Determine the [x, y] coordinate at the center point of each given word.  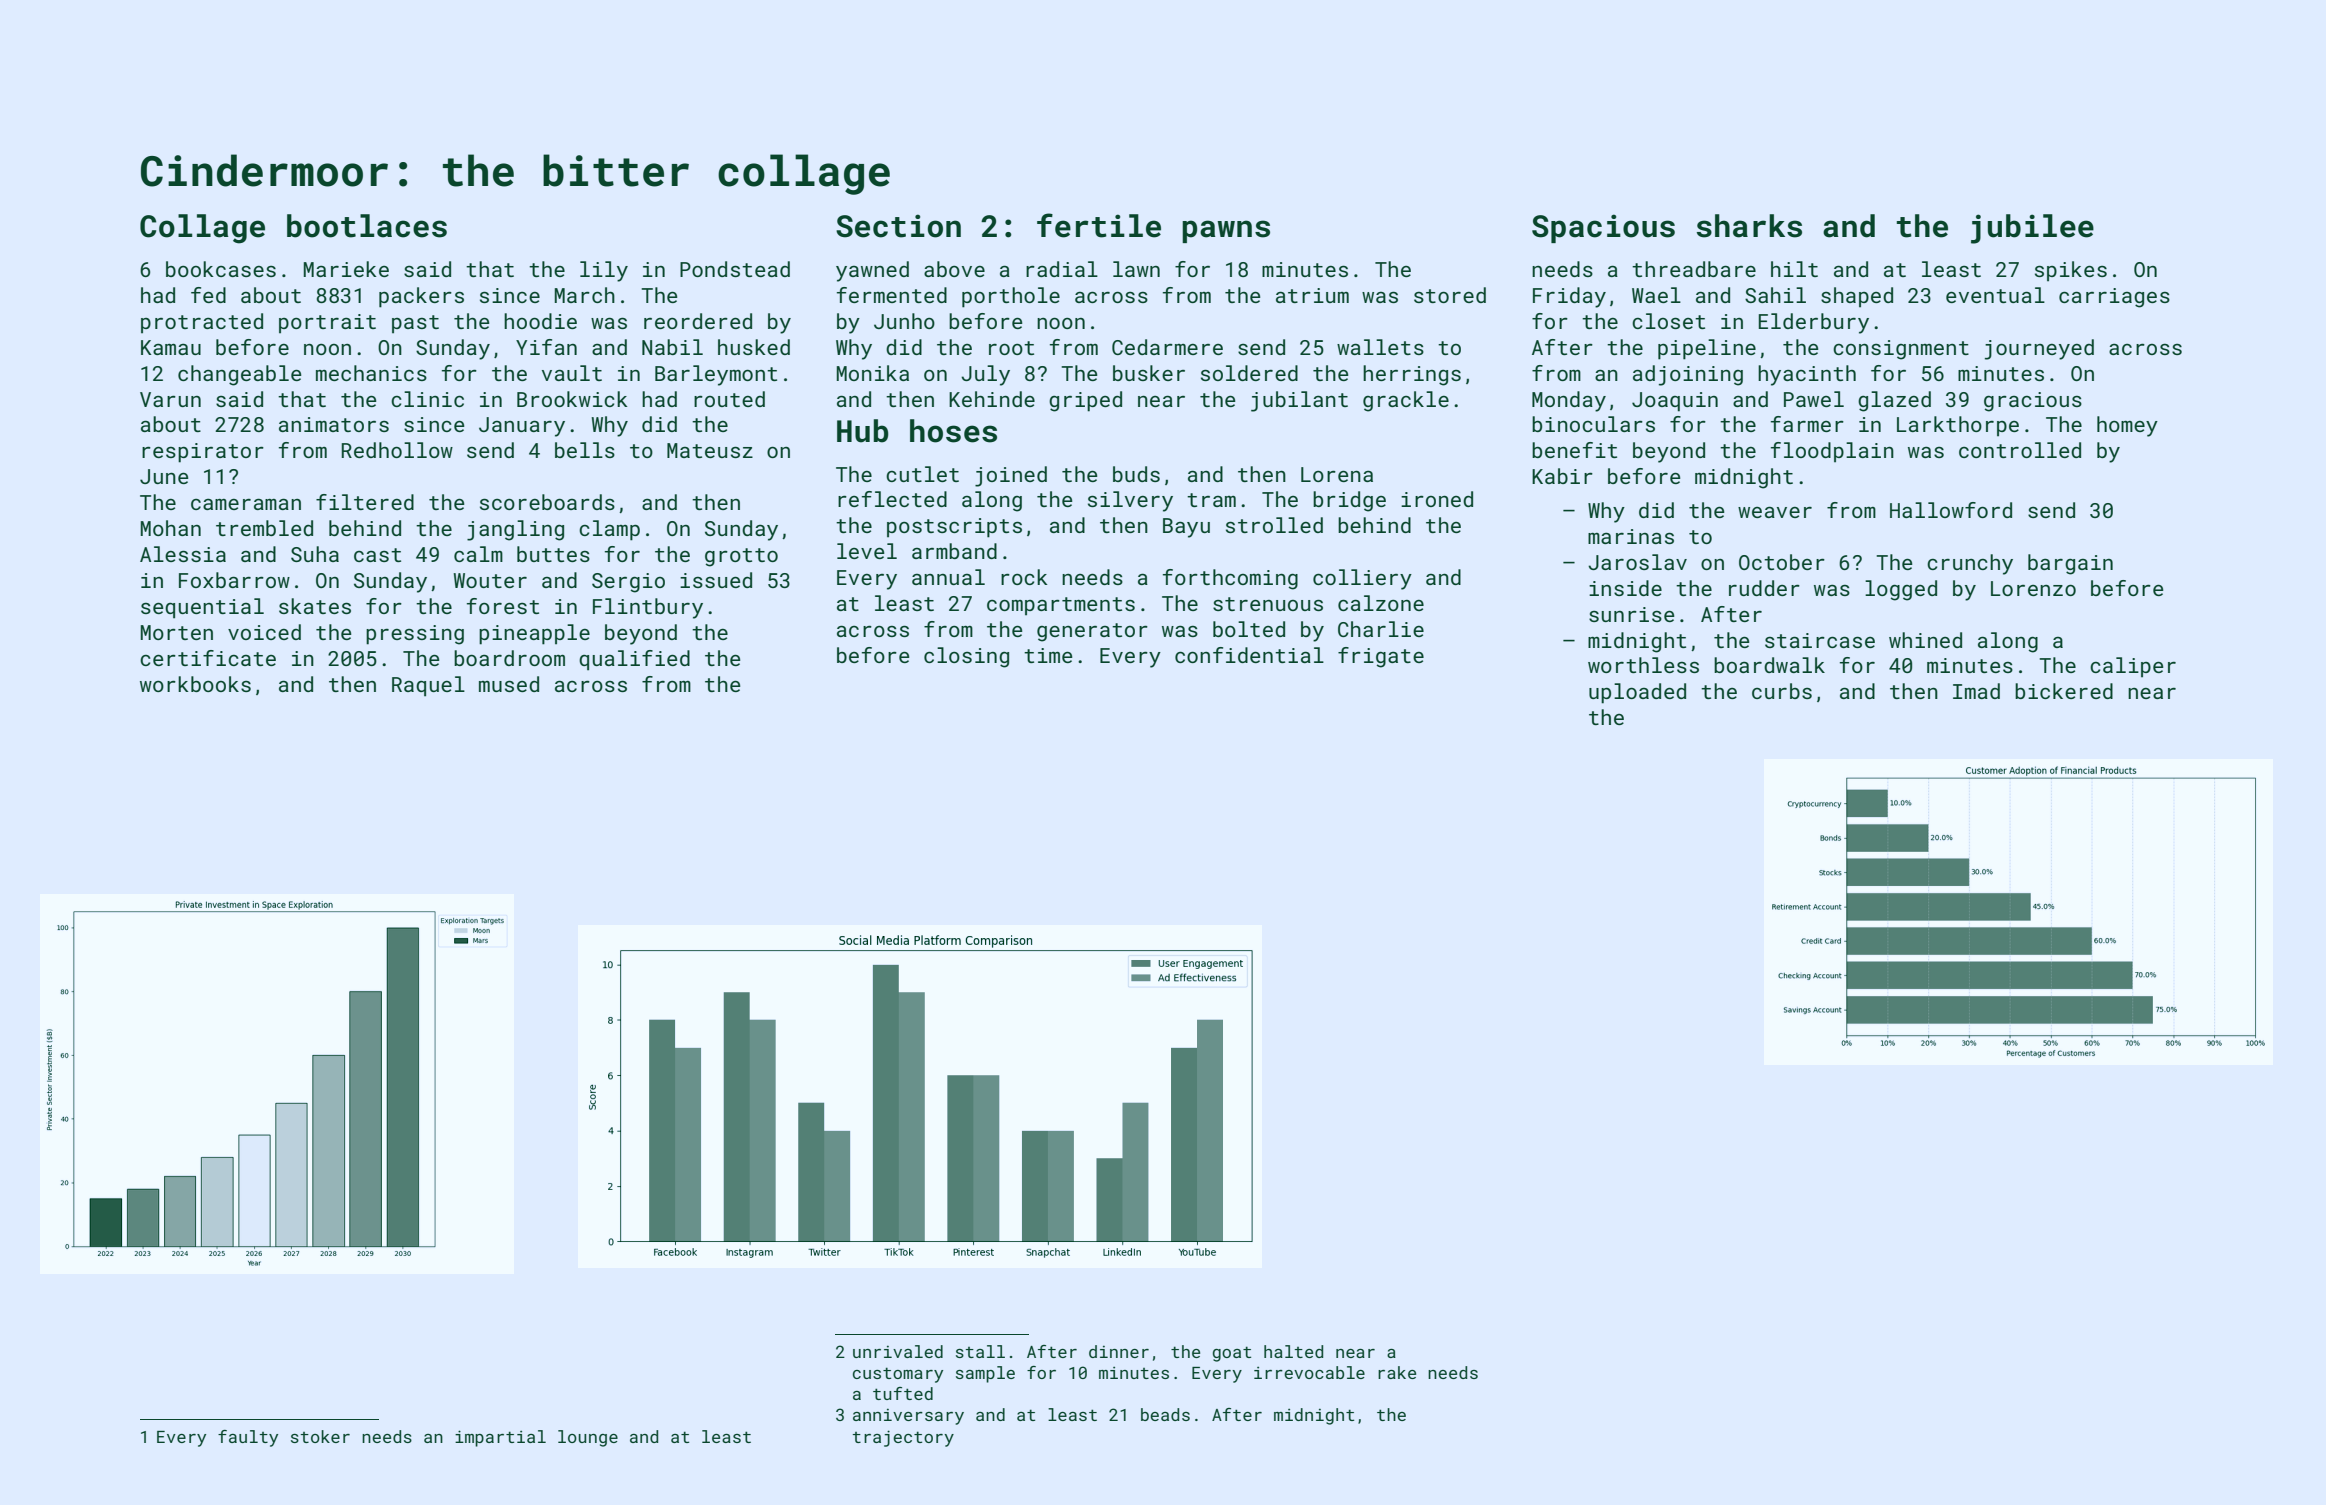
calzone [1381, 603]
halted [1293, 1351]
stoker [320, 1436]
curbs [1782, 691]
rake [1397, 1372]
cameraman [246, 504]
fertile [1099, 225]
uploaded [1637, 693]
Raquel [428, 686]
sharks [1749, 226]
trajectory [903, 1438]
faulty [248, 1438]
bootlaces [367, 226]
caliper [2133, 667]
